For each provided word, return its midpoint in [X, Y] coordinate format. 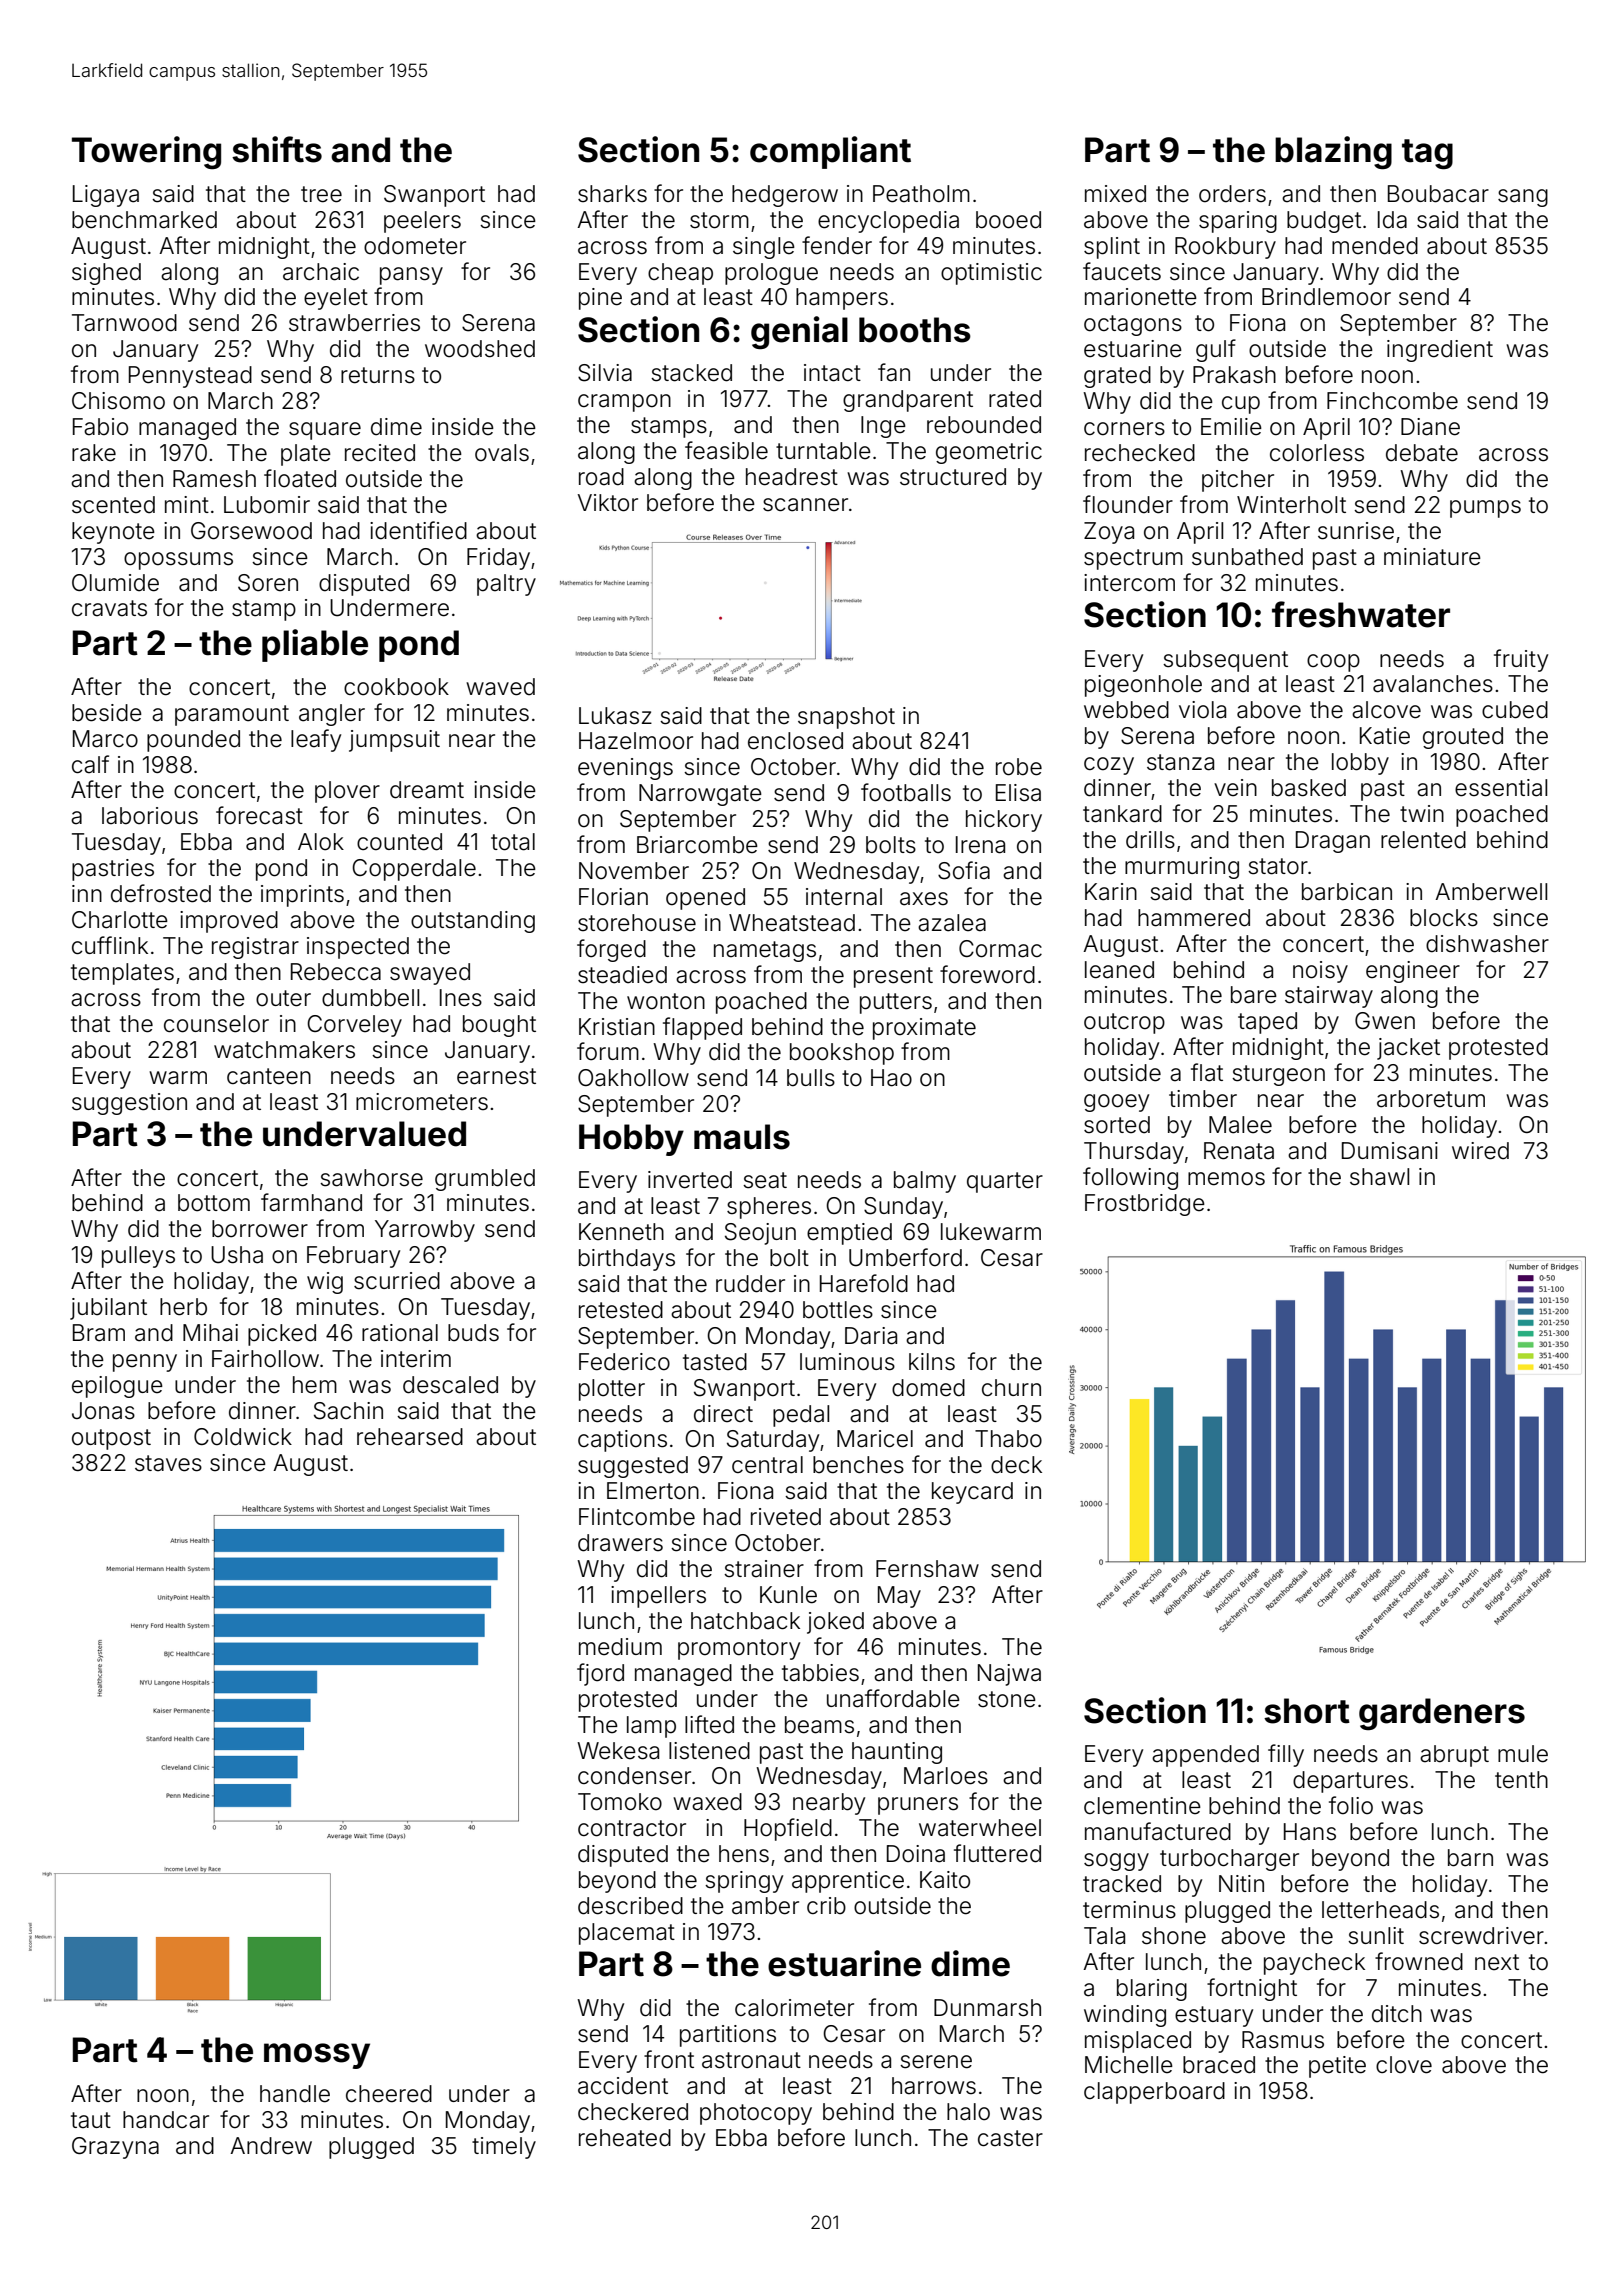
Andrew [271, 2146]
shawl [1379, 1177]
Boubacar [1438, 194]
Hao [891, 1078]
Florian [613, 897]
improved [229, 922]
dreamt [427, 790]
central [767, 1465]
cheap [680, 274]
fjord [600, 1674]
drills [1150, 840]
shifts [277, 149]
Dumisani [1390, 1151]
